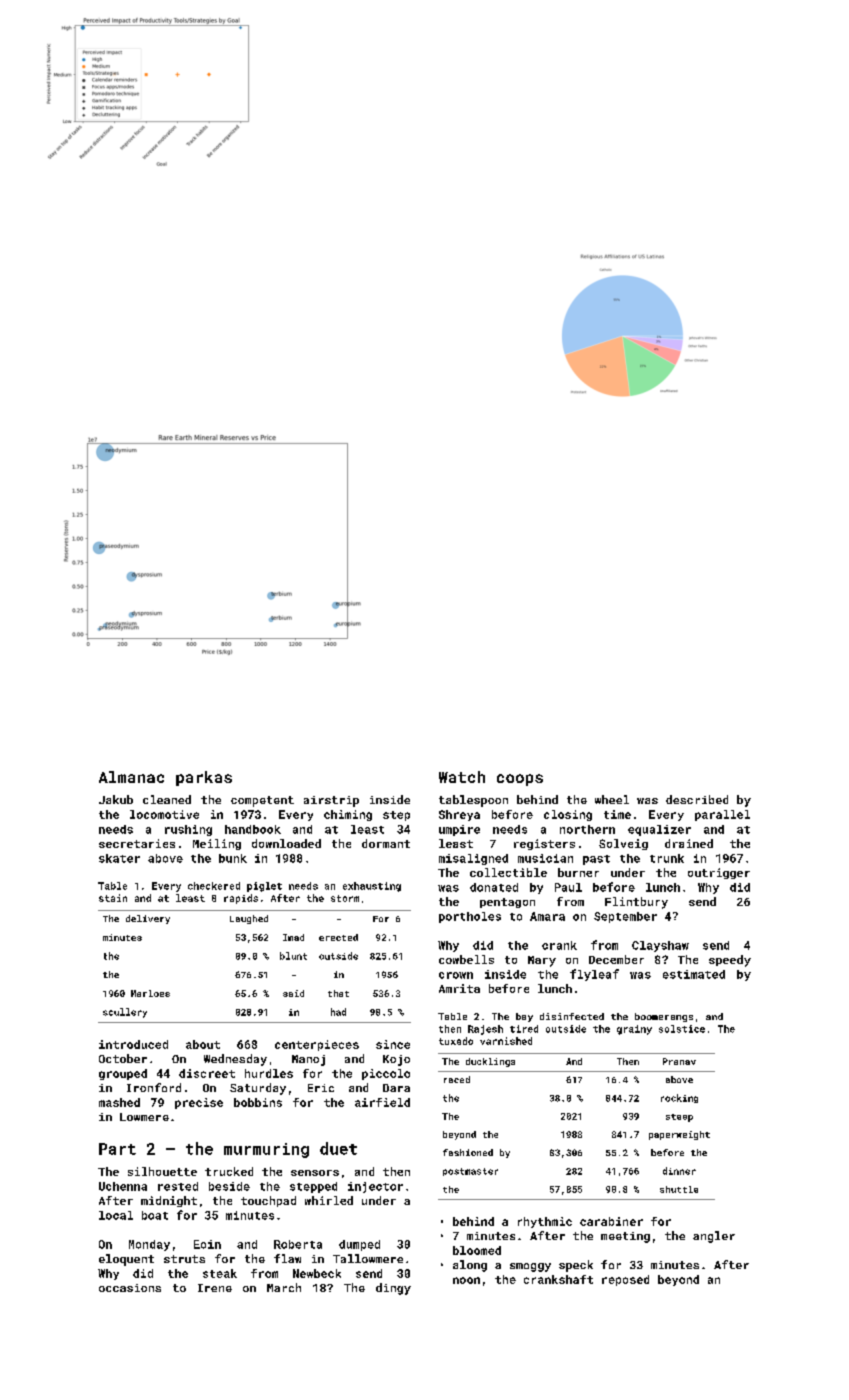  What do you see at coordinates (298, 1244) in the screenshot?
I see `Roberta` at bounding box center [298, 1244].
